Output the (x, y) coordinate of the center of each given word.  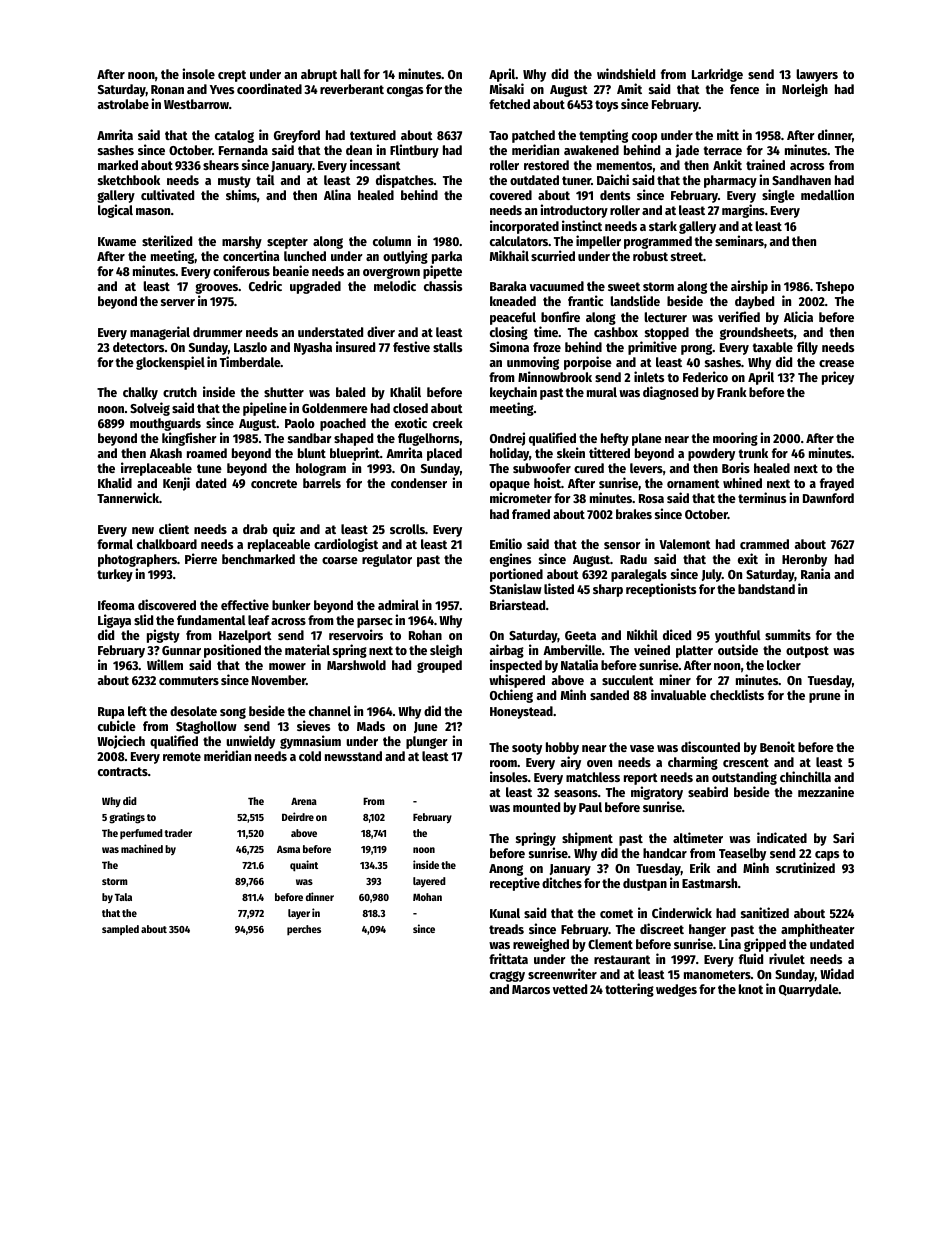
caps (827, 856)
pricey (838, 378)
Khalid (115, 482)
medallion (827, 194)
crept (232, 76)
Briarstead (517, 604)
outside (738, 649)
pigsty (163, 636)
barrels (322, 483)
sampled (120, 930)
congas (405, 91)
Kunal (505, 913)
